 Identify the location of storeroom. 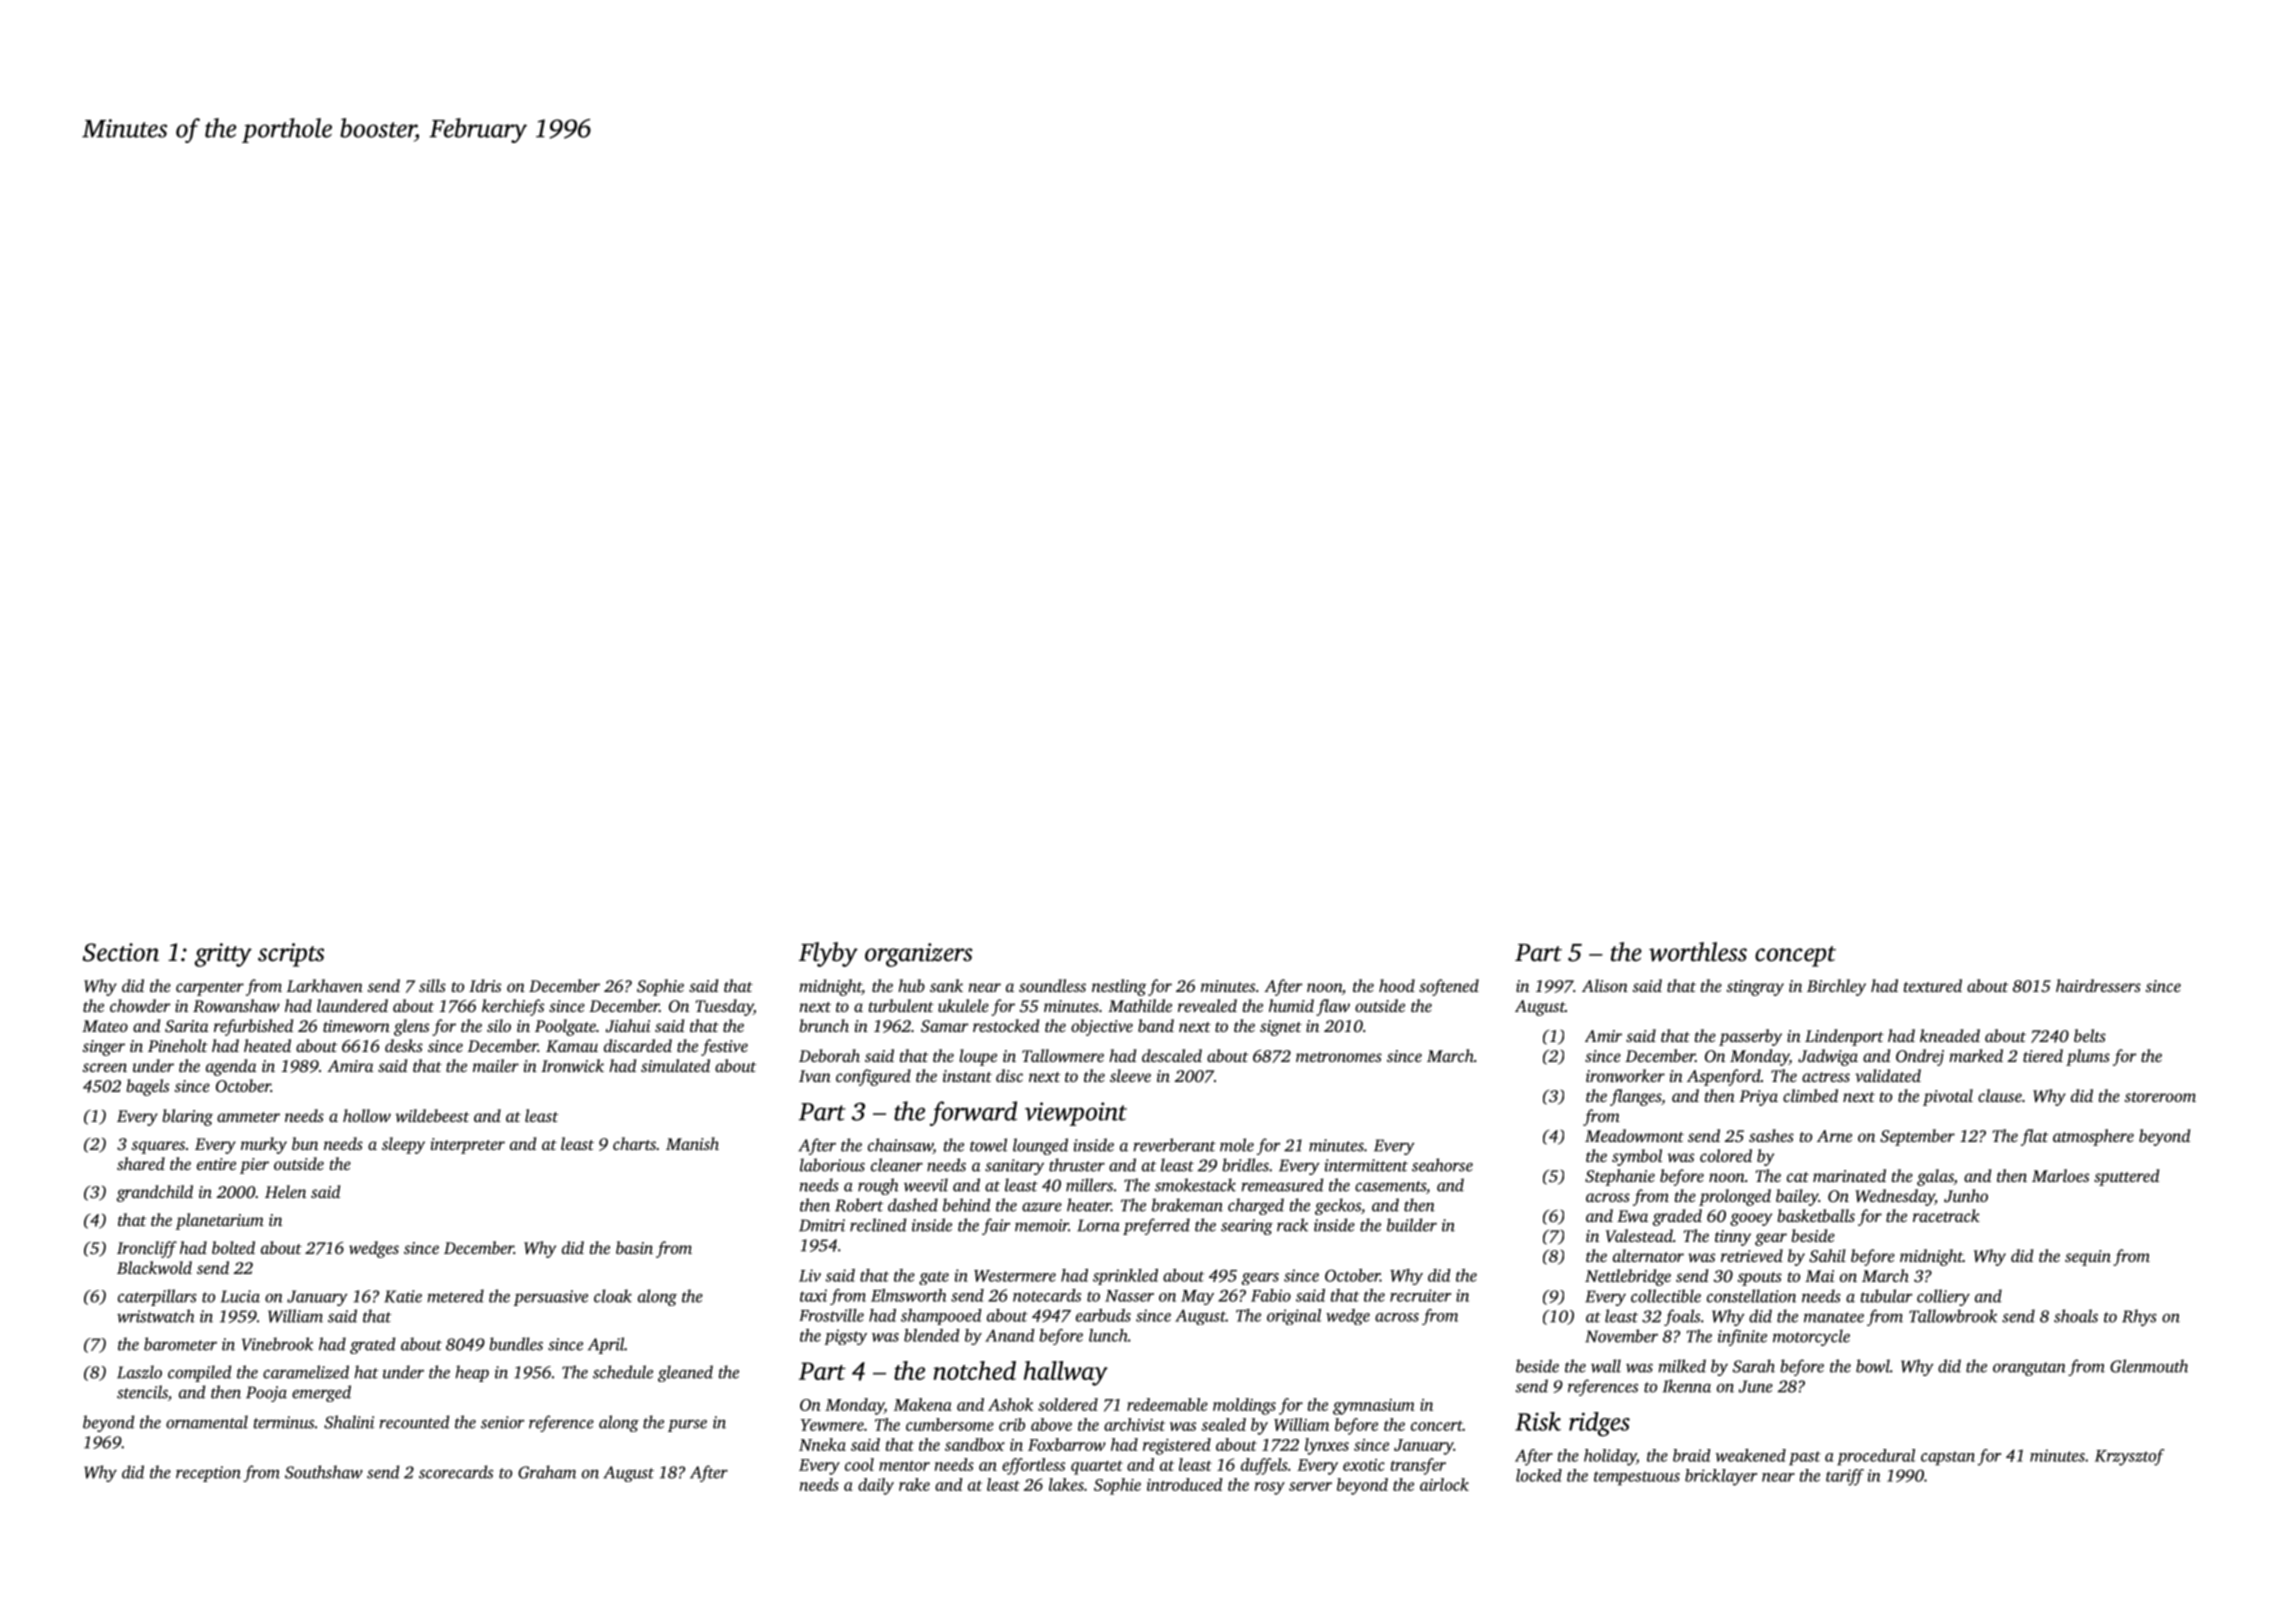
(2160, 1097).
